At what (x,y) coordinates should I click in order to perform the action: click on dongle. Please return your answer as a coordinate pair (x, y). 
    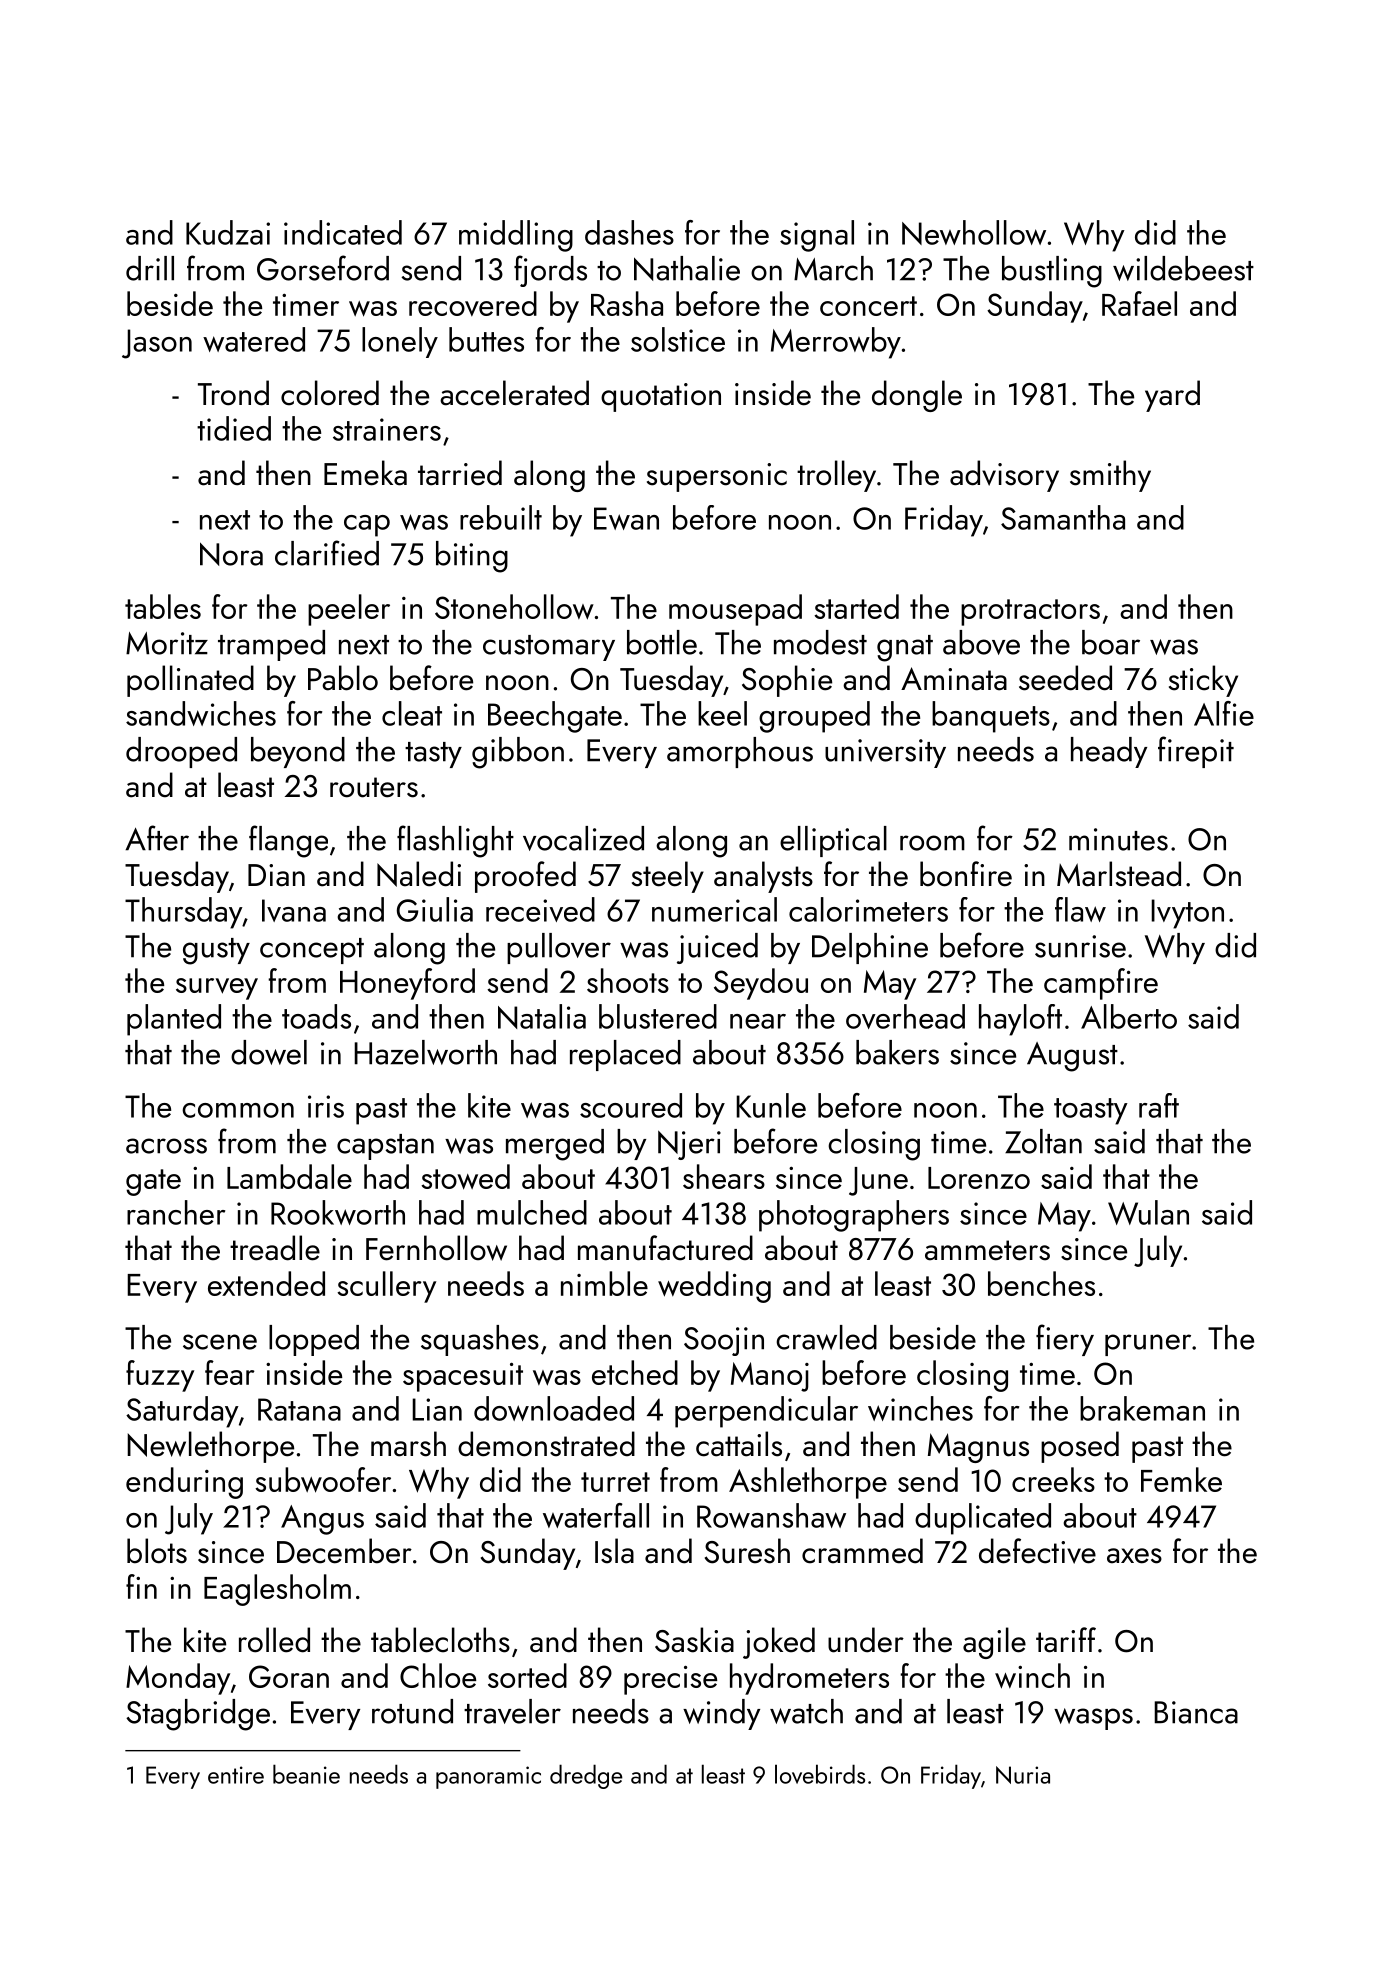
    Looking at the image, I should click on (917, 396).
